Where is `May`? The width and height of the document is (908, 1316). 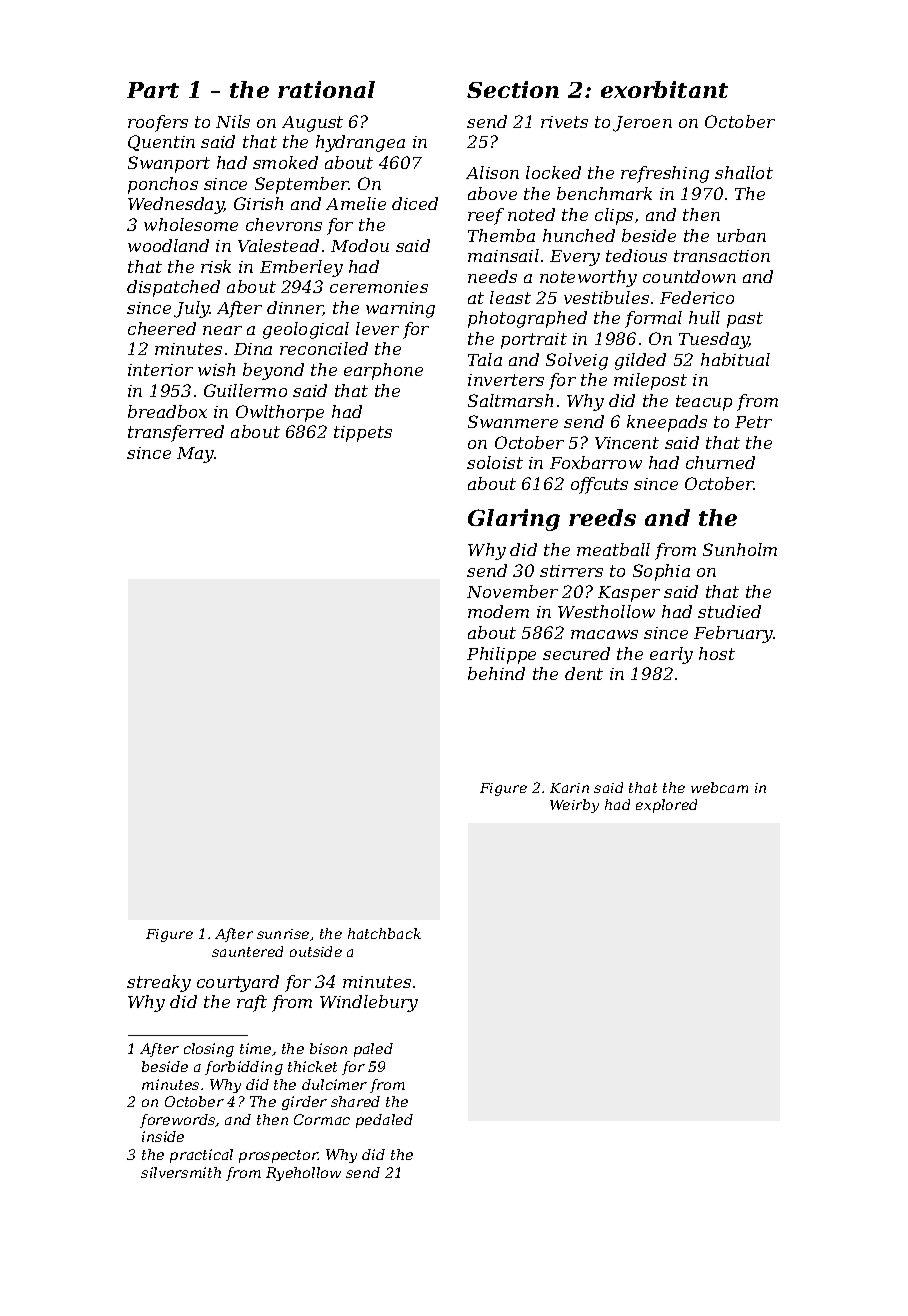
May is located at coordinates (195, 455).
